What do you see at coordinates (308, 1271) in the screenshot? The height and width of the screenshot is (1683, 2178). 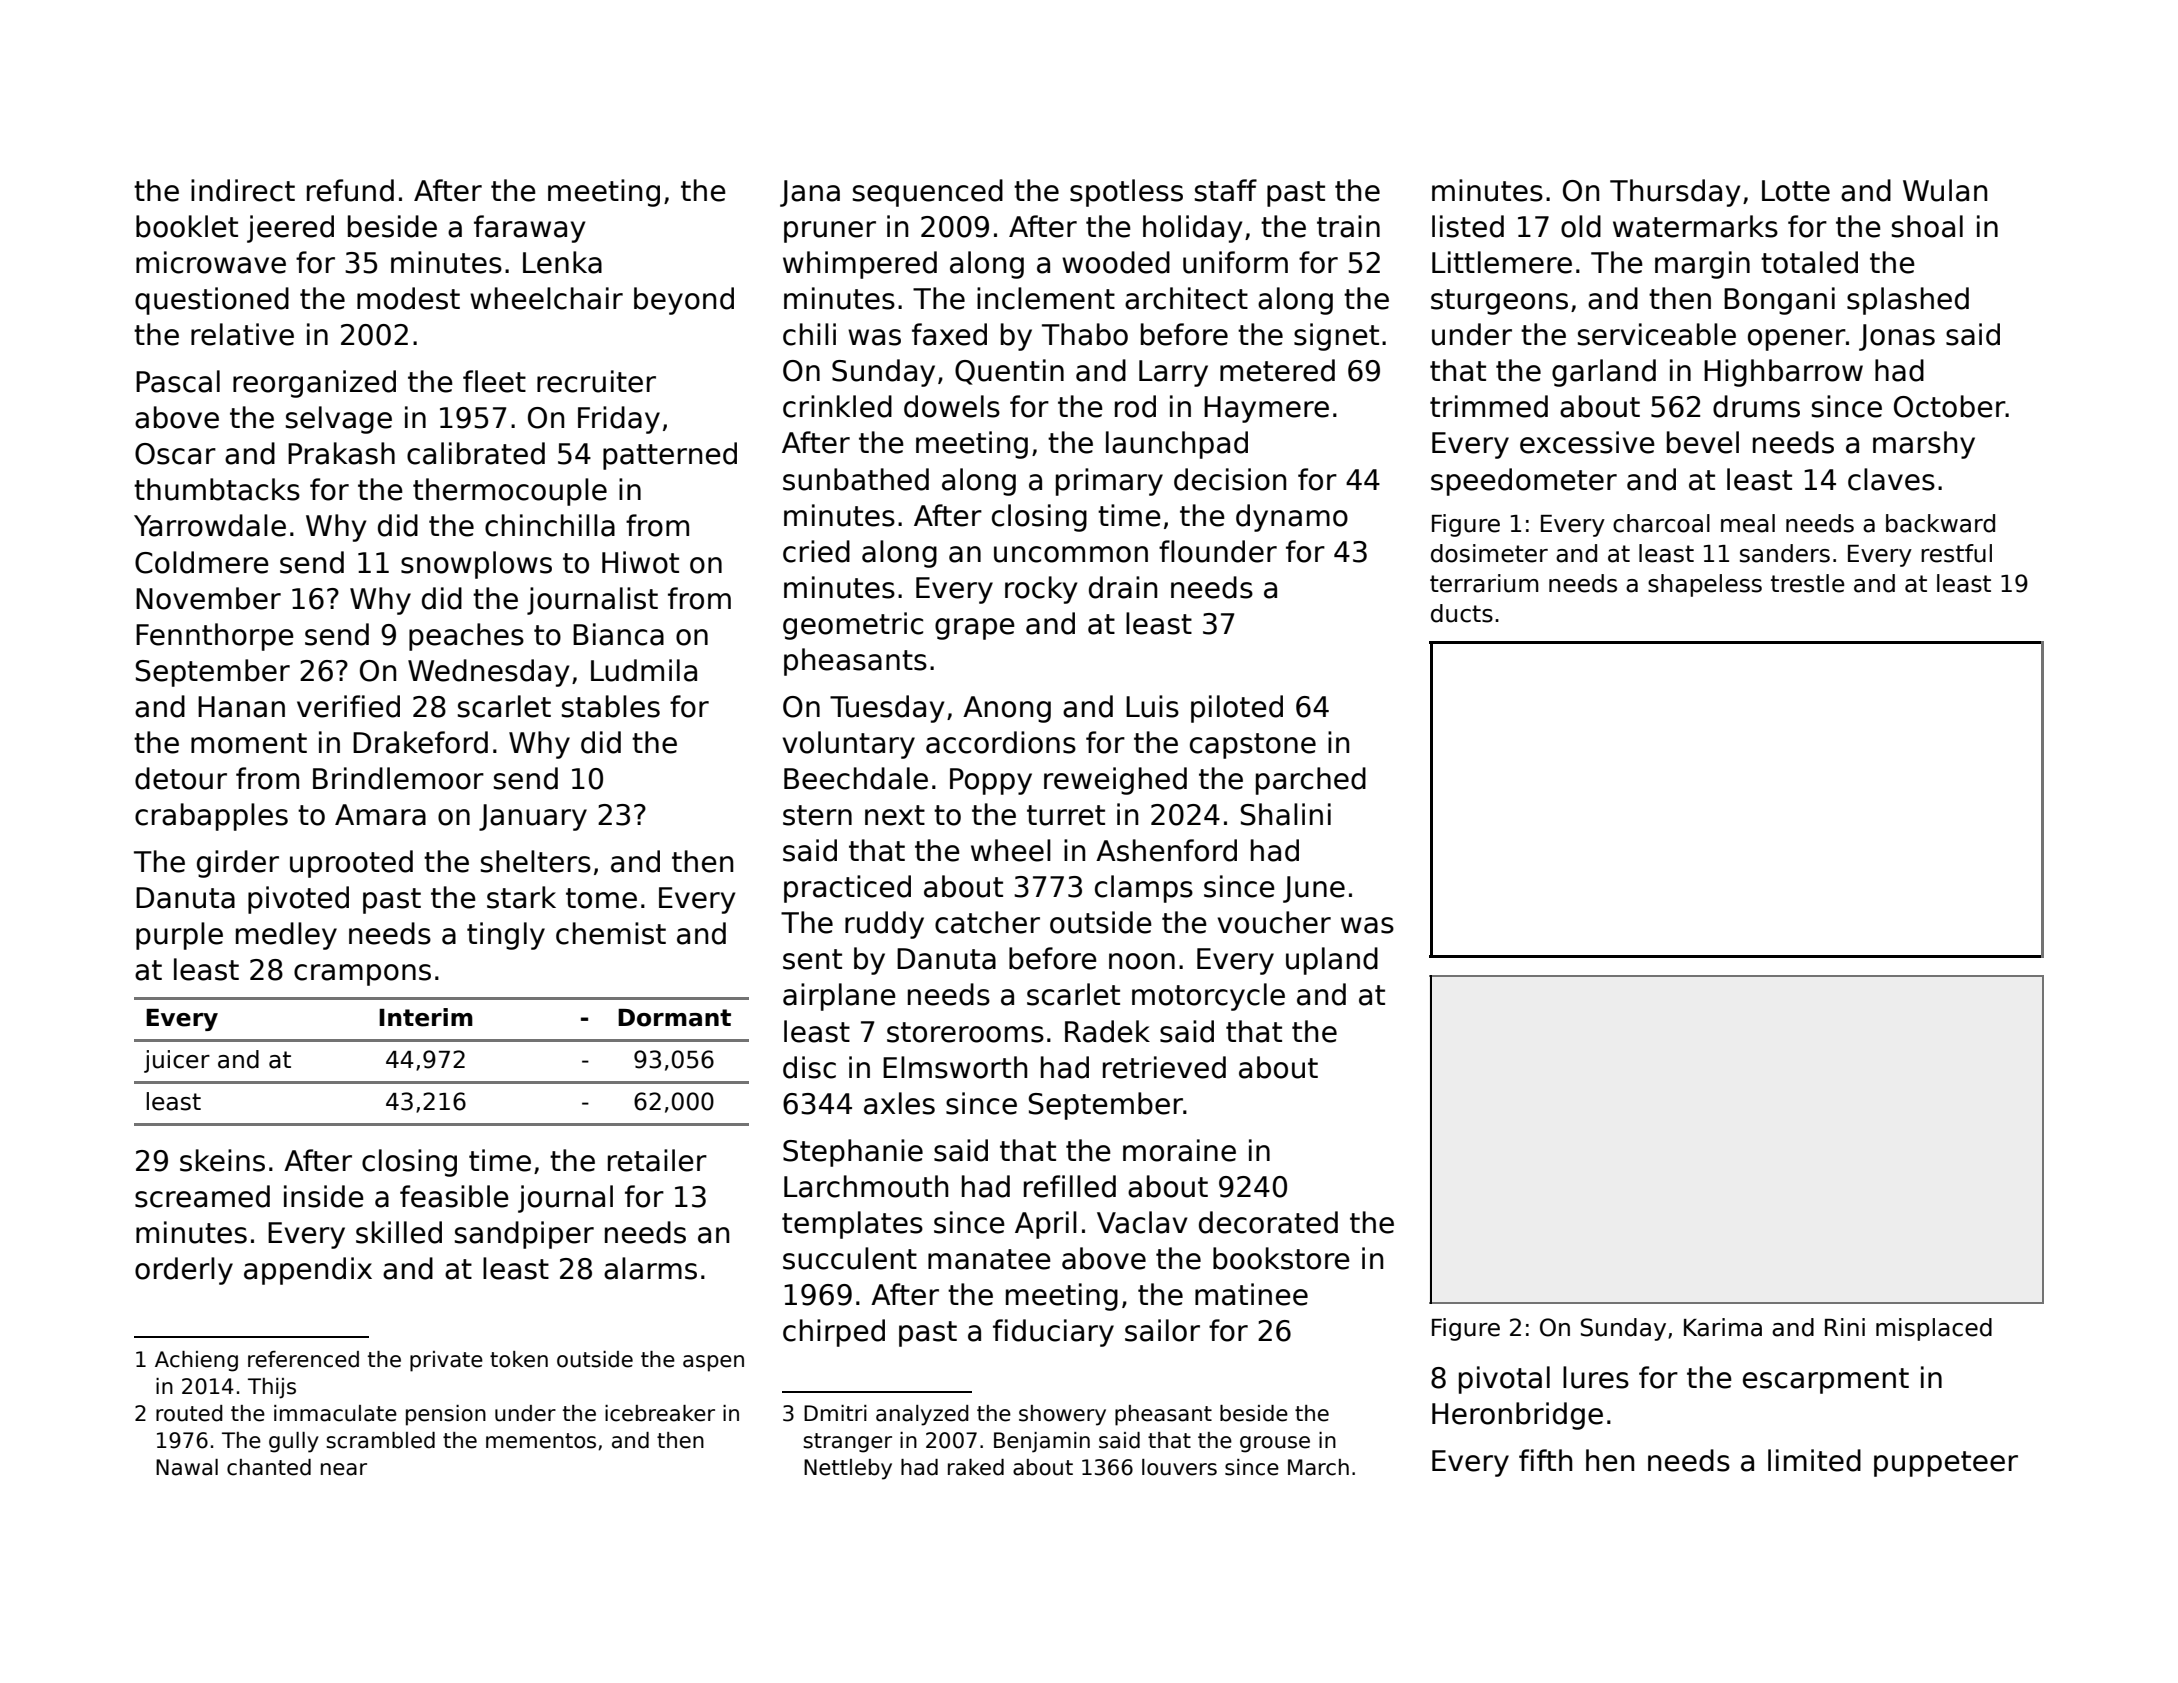 I see `appendix` at bounding box center [308, 1271].
